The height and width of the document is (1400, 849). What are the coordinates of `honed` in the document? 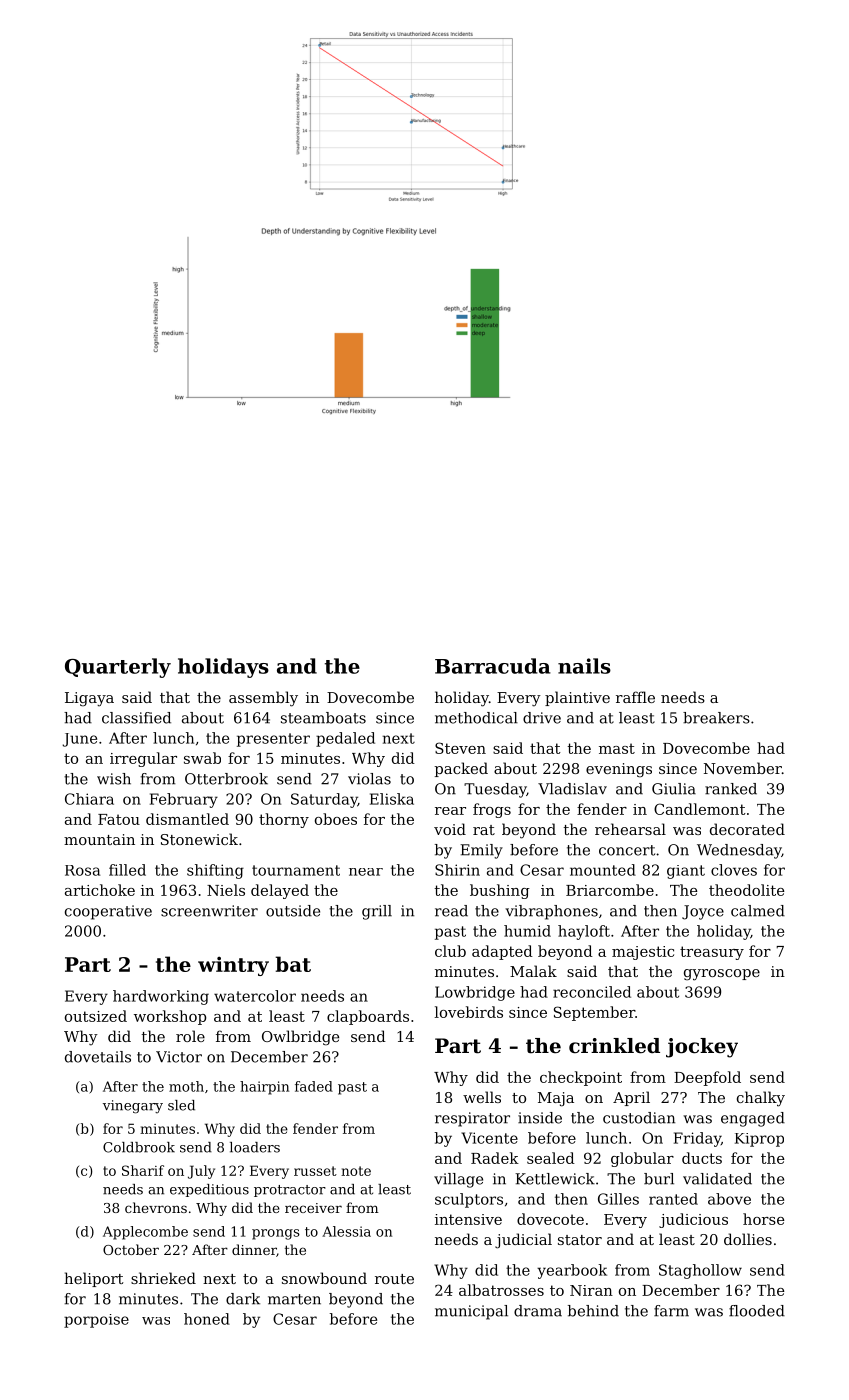 It's located at (207, 1319).
